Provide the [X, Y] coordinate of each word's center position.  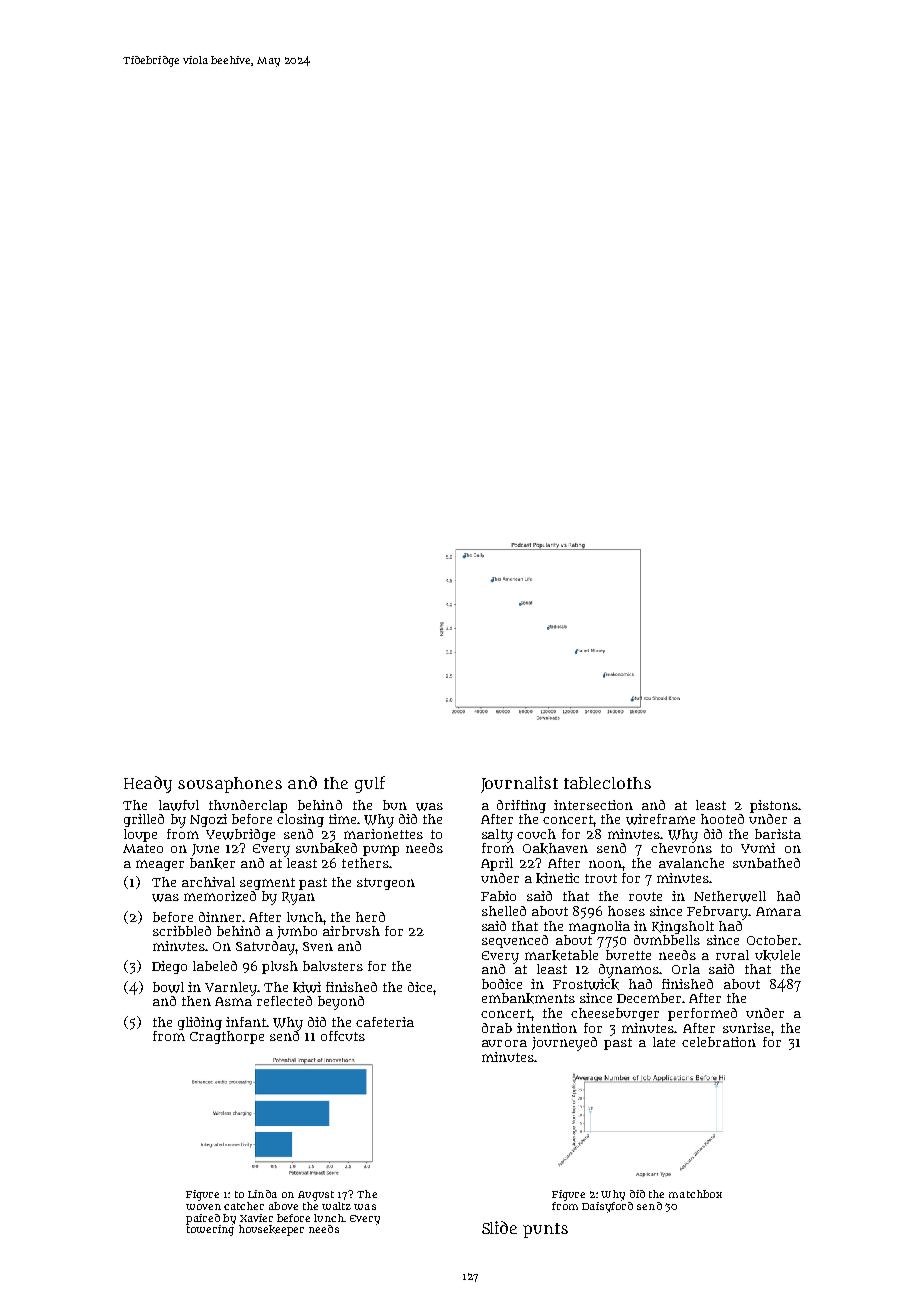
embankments [528, 998]
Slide [499, 1227]
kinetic [557, 878]
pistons [774, 806]
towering [210, 1230]
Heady [148, 784]
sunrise [746, 1028]
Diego [169, 967]
